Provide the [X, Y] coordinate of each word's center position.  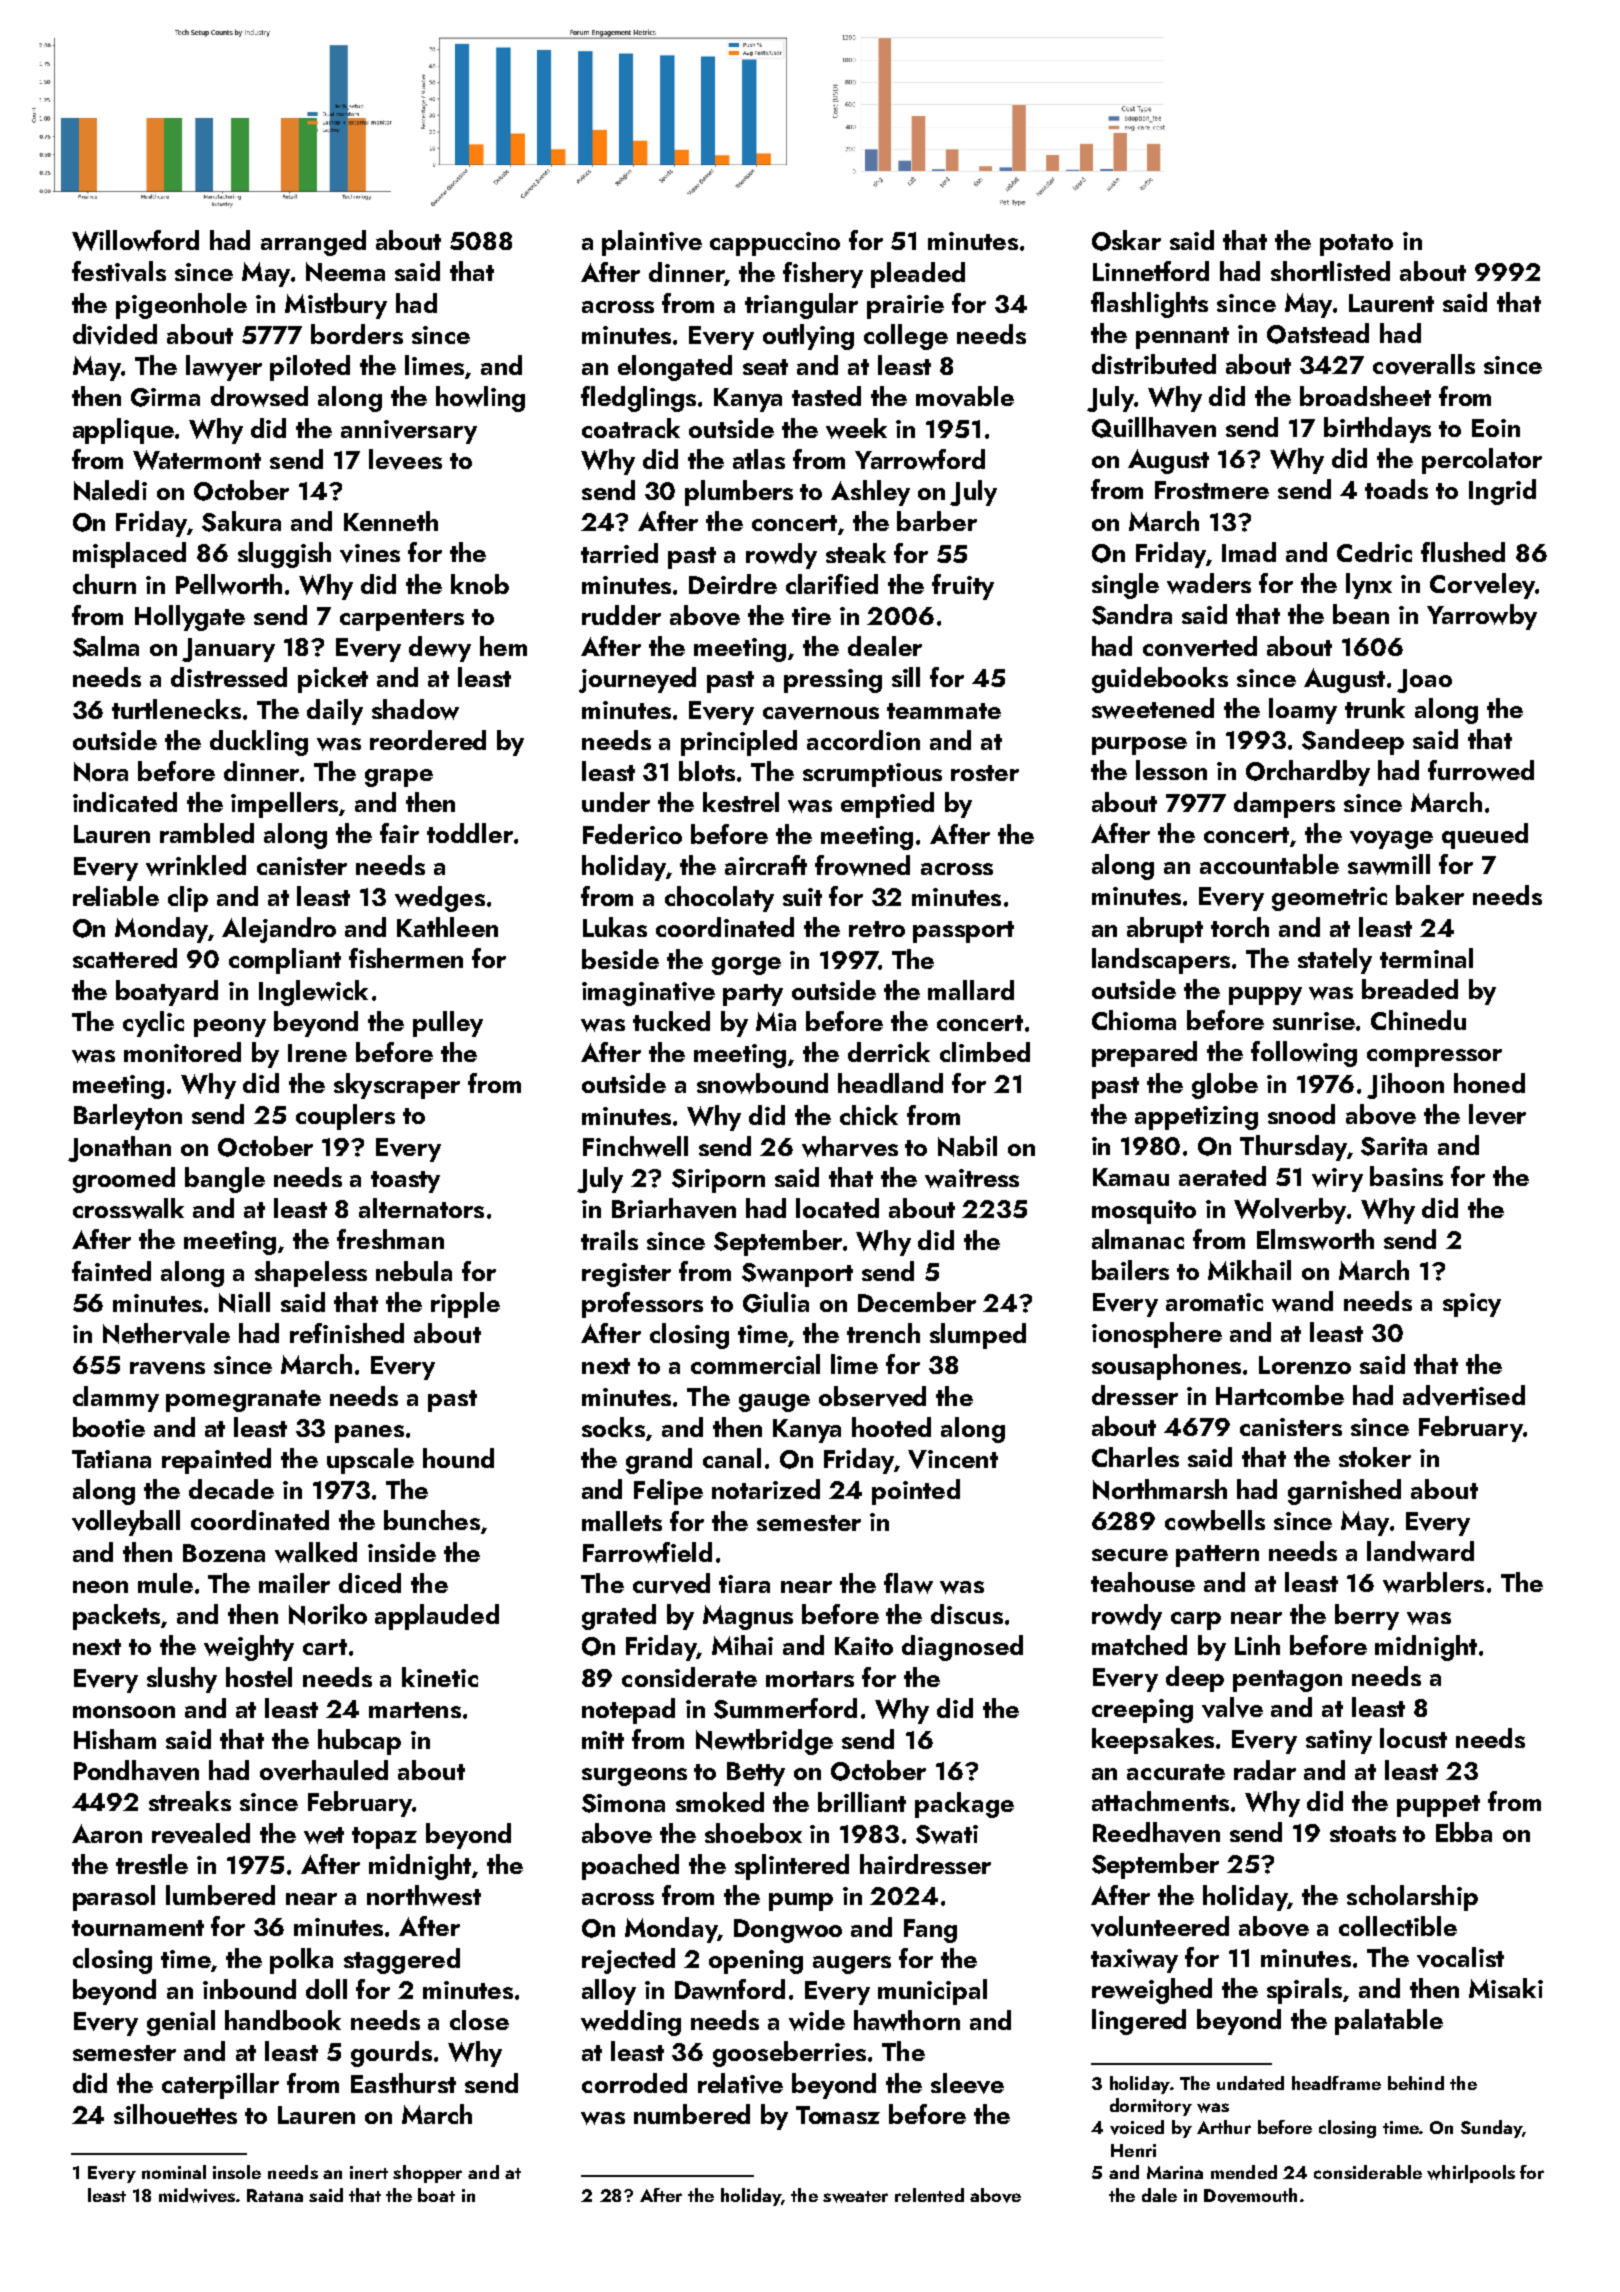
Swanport [797, 1275]
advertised [1464, 1395]
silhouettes [175, 2114]
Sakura [241, 521]
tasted [826, 396]
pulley [448, 1024]
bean [1361, 614]
